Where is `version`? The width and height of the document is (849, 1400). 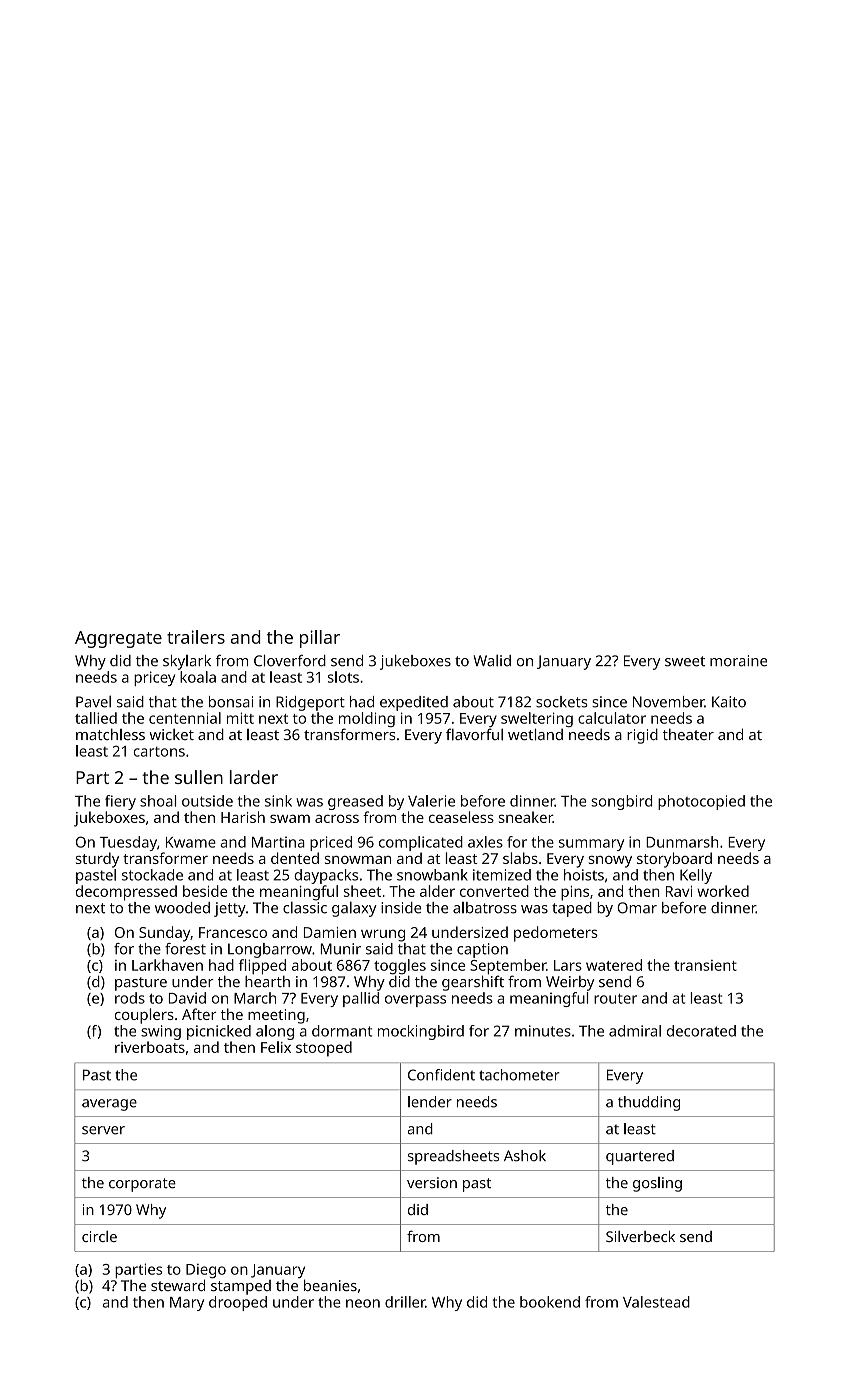
version is located at coordinates (432, 1182).
